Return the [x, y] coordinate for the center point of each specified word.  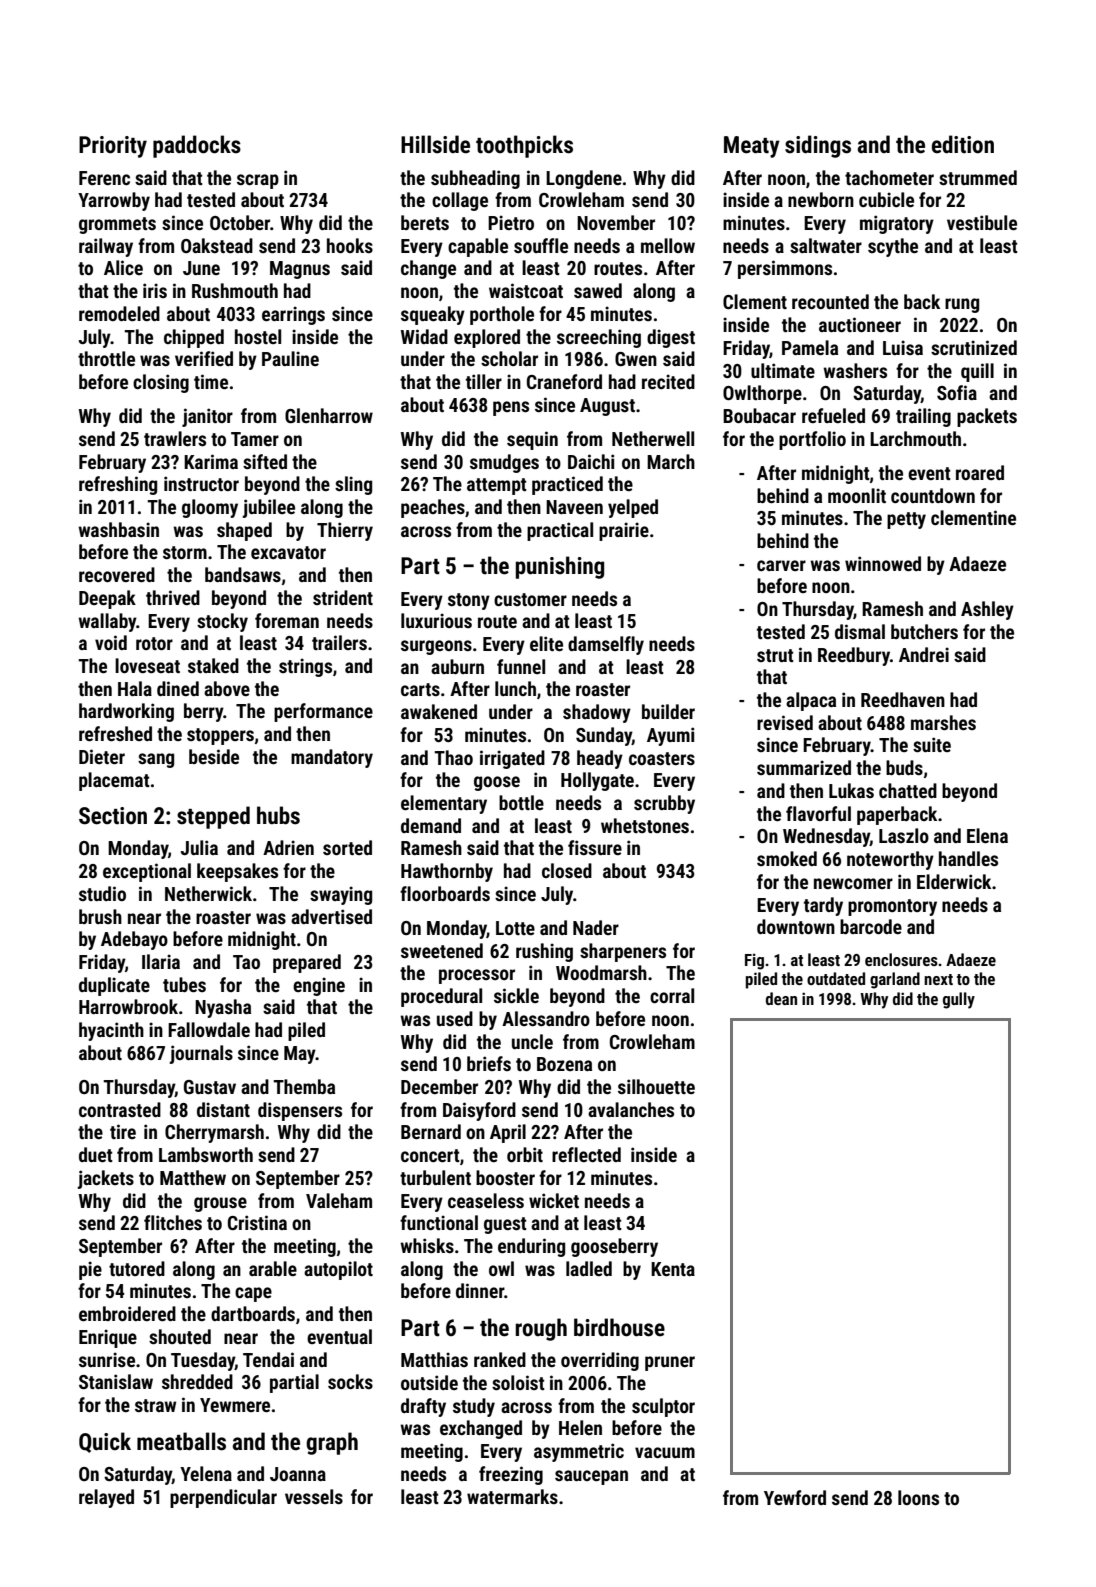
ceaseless [486, 1200]
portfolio [812, 440]
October [240, 222]
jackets [105, 1179]
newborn [821, 199]
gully [959, 1000]
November [616, 222]
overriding [600, 1361]
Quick [105, 1442]
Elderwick [954, 881]
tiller [484, 381]
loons [918, 1497]
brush [100, 916]
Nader [596, 927]
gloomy [210, 508]
